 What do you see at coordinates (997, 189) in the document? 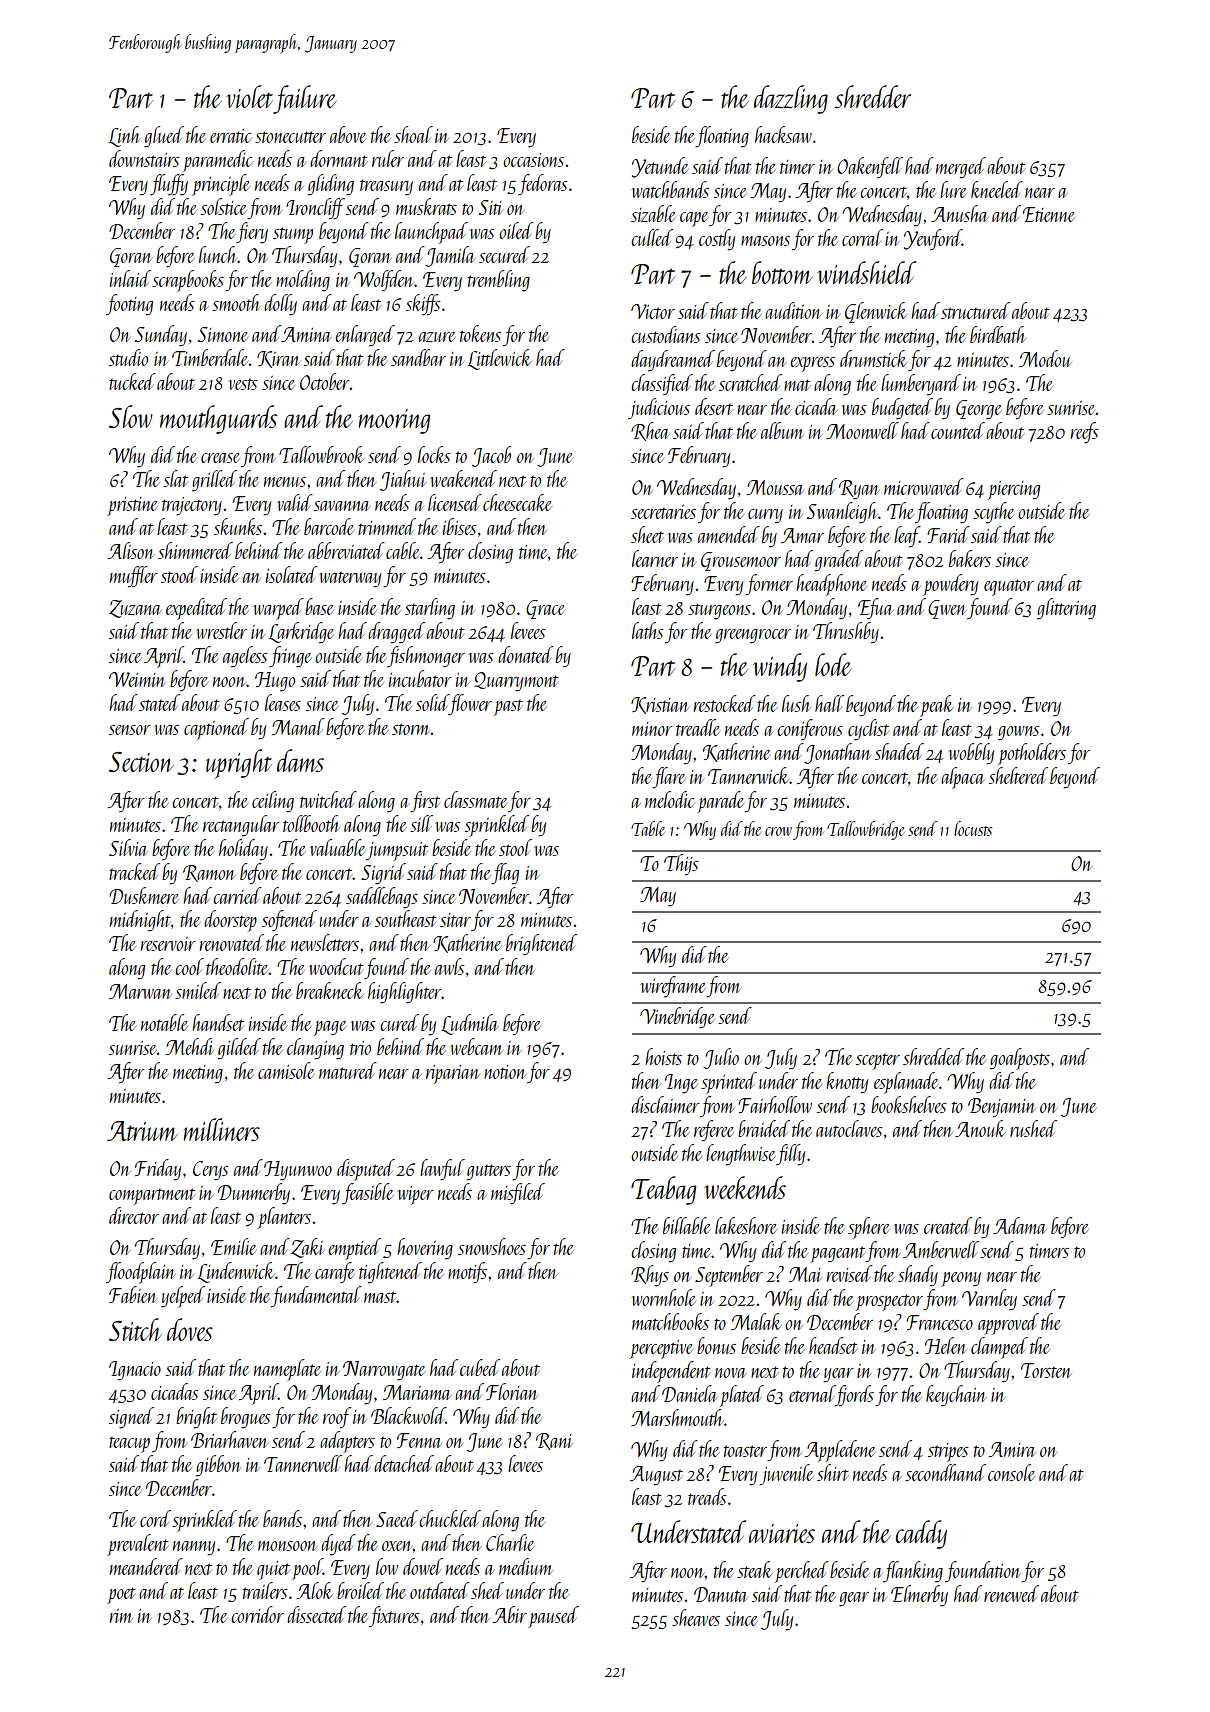
I see `kneeled` at bounding box center [997, 189].
